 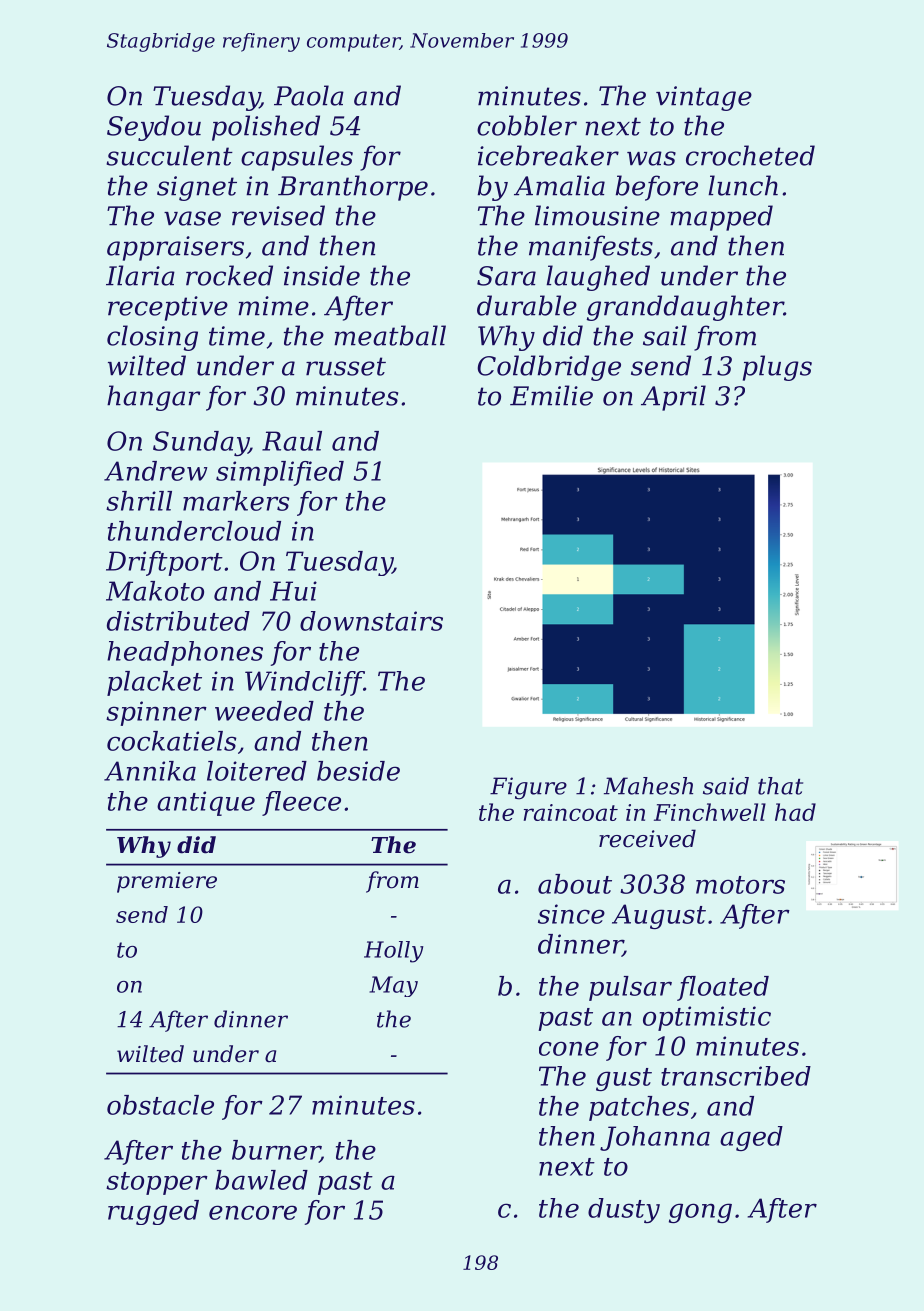 I want to click on lunch, so click(x=743, y=185).
